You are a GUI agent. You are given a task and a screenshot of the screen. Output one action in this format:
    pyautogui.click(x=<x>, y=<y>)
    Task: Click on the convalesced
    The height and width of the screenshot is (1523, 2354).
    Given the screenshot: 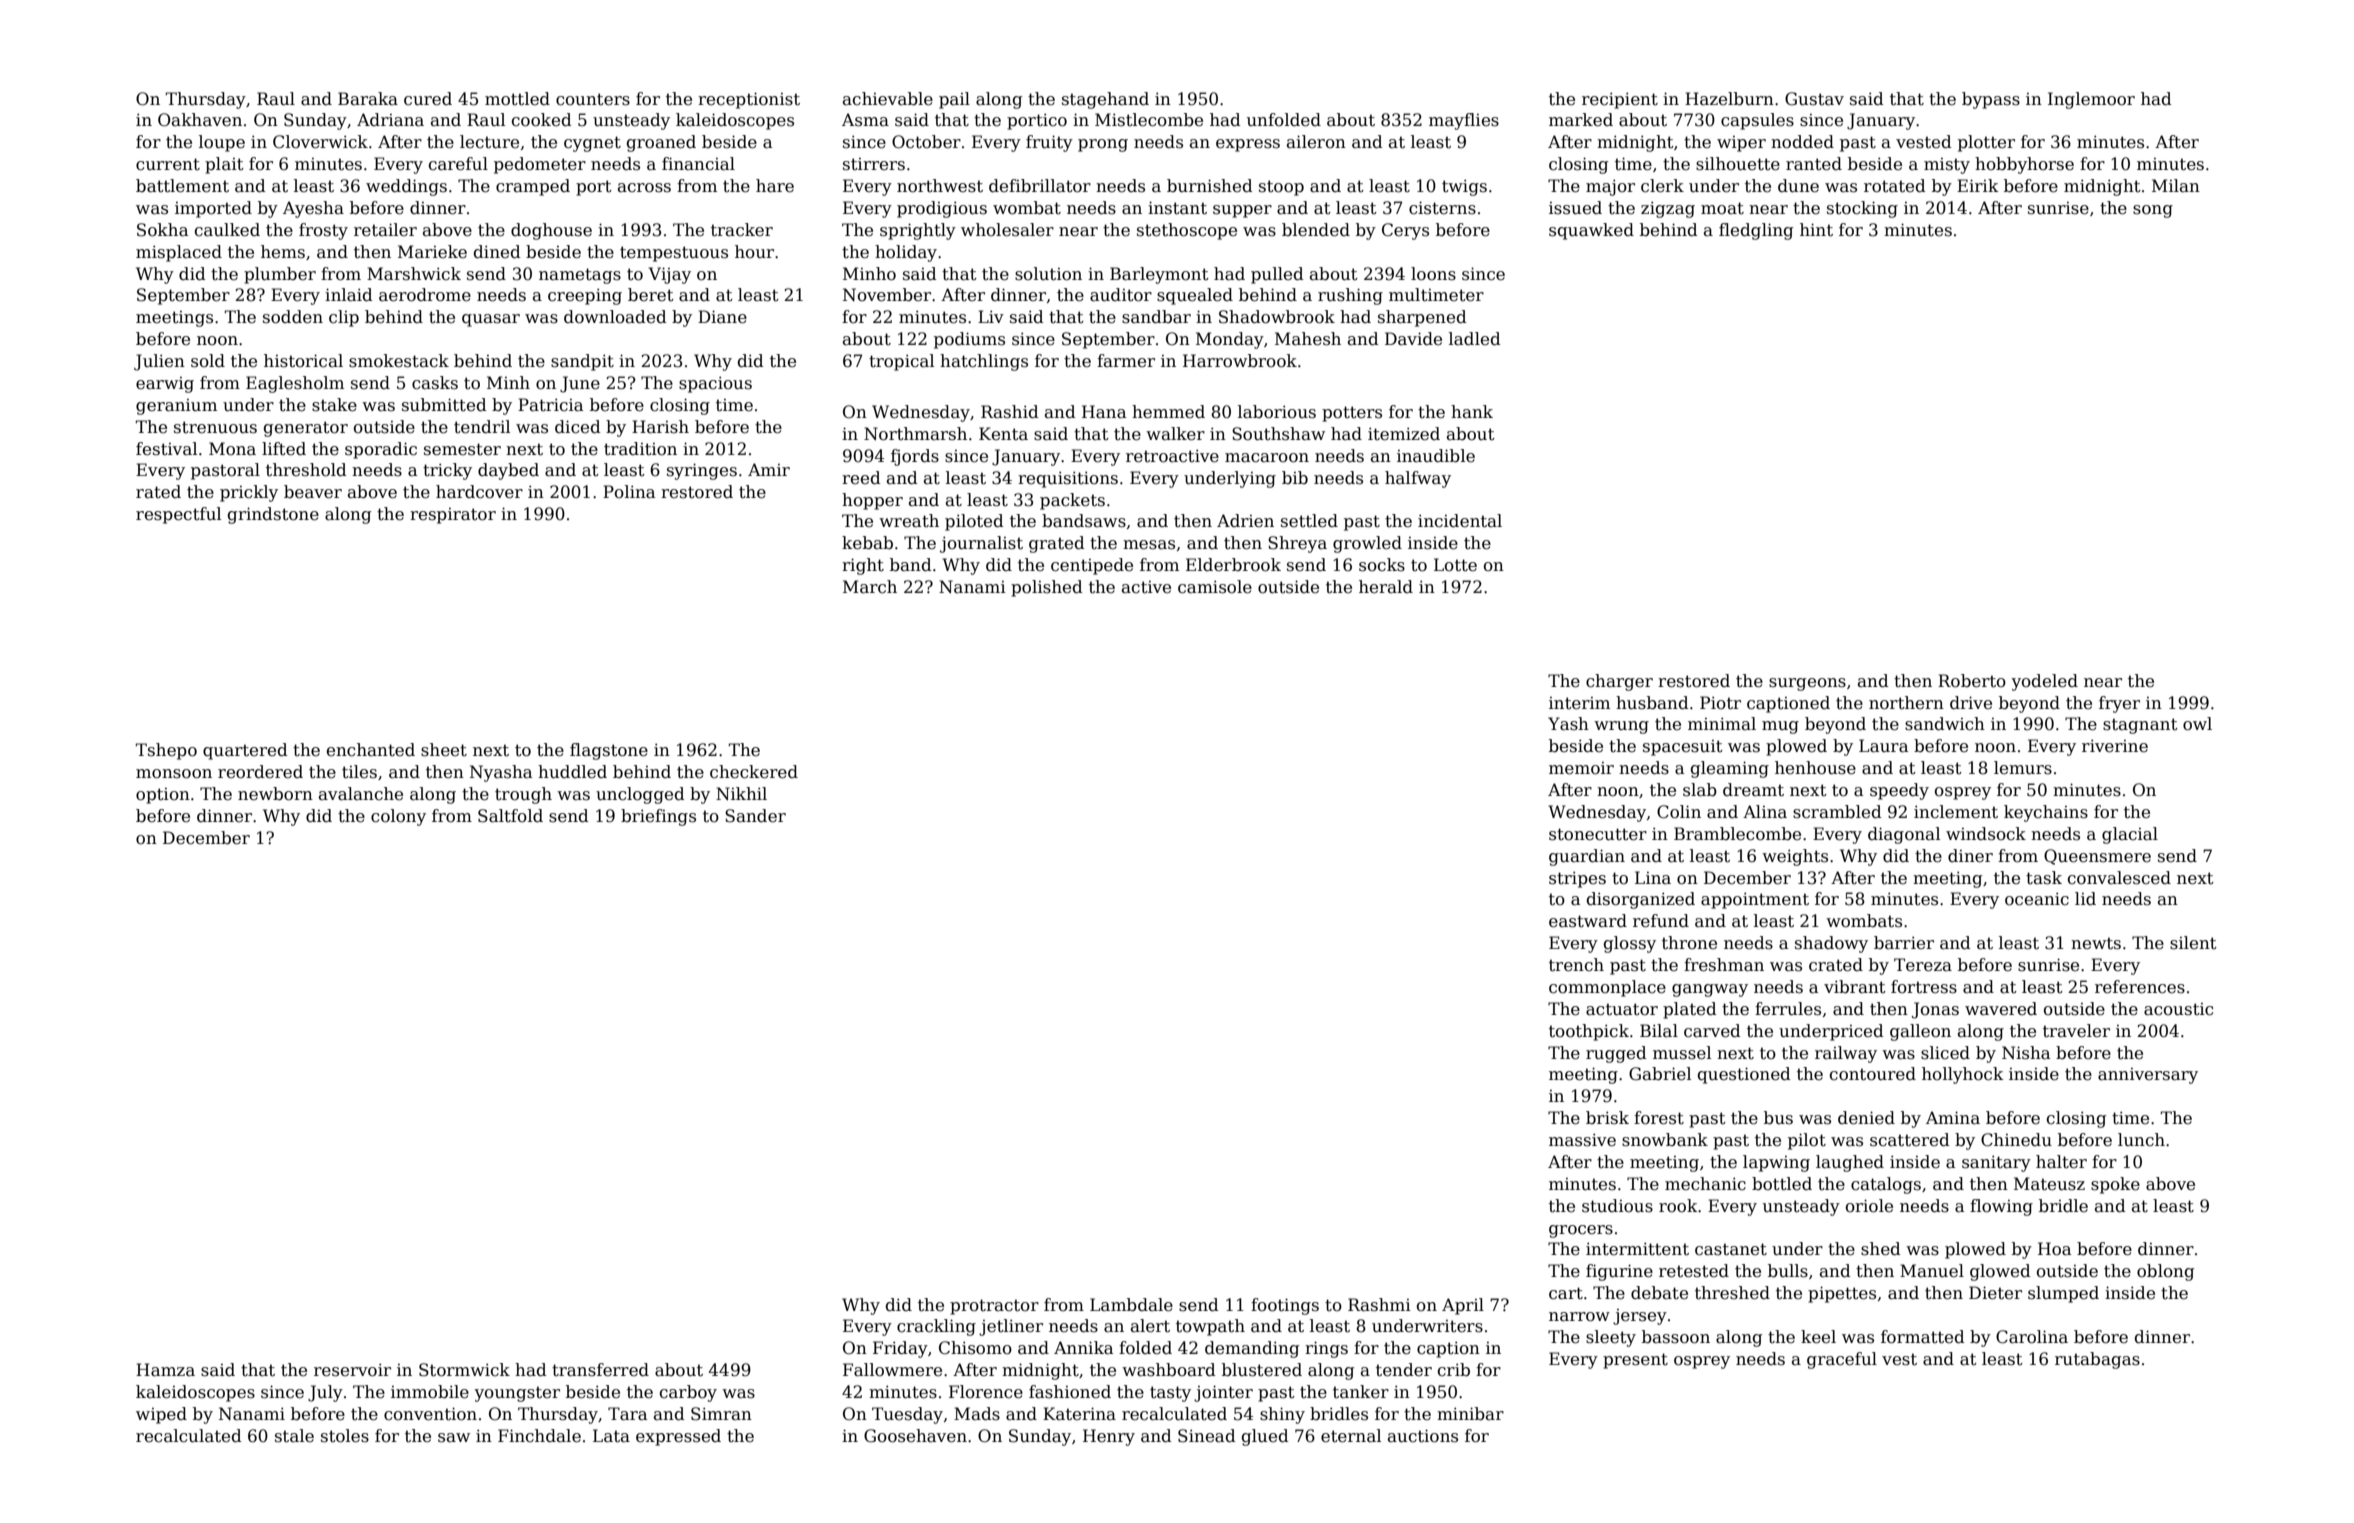 What is the action you would take?
    pyautogui.click(x=2119, y=878)
